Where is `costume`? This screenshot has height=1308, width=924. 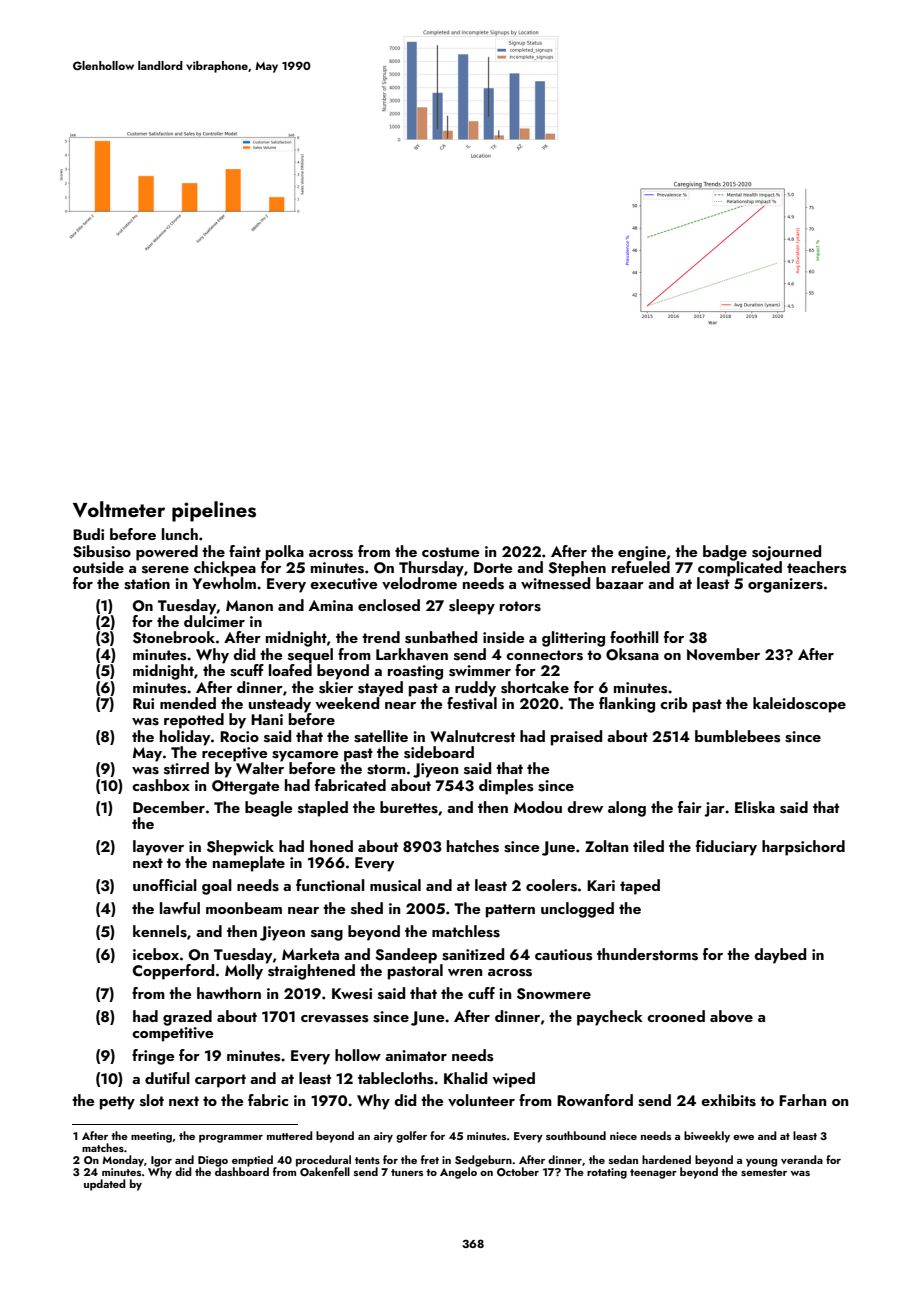 costume is located at coordinates (450, 552).
